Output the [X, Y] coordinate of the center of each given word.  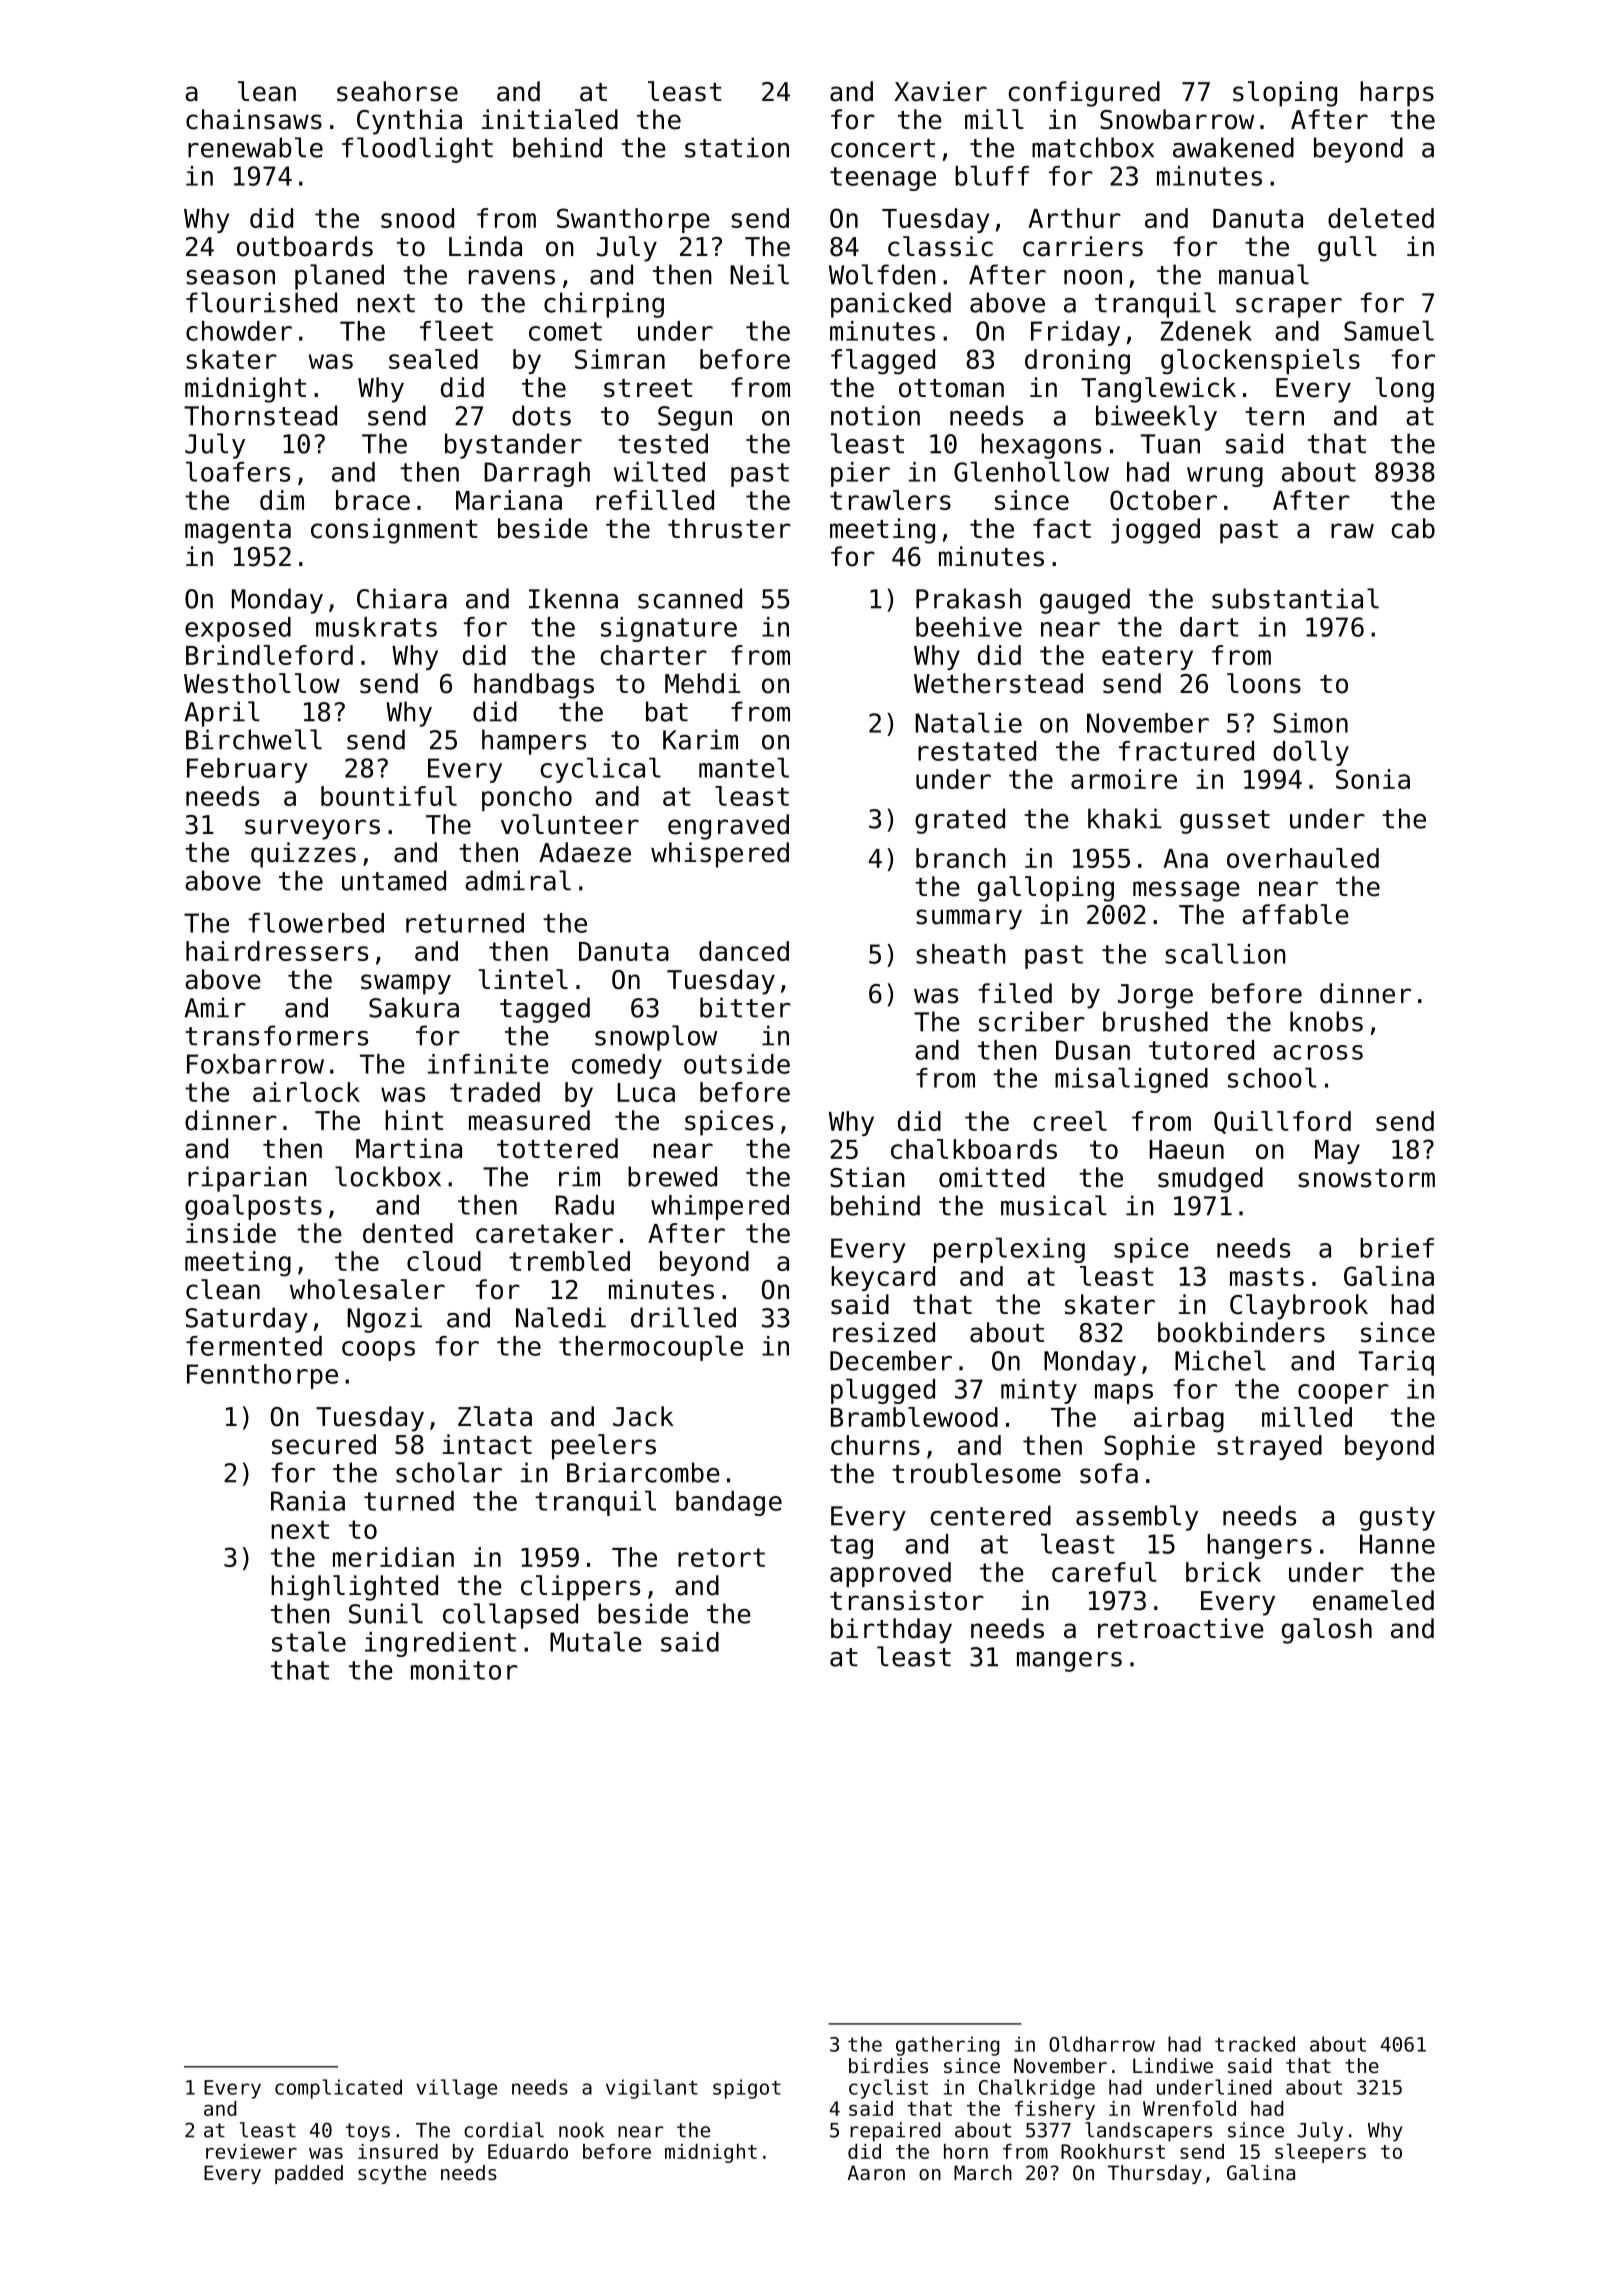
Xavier [940, 91]
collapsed [510, 1616]
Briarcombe [643, 1472]
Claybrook [1299, 1307]
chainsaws [254, 119]
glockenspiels [1260, 362]
